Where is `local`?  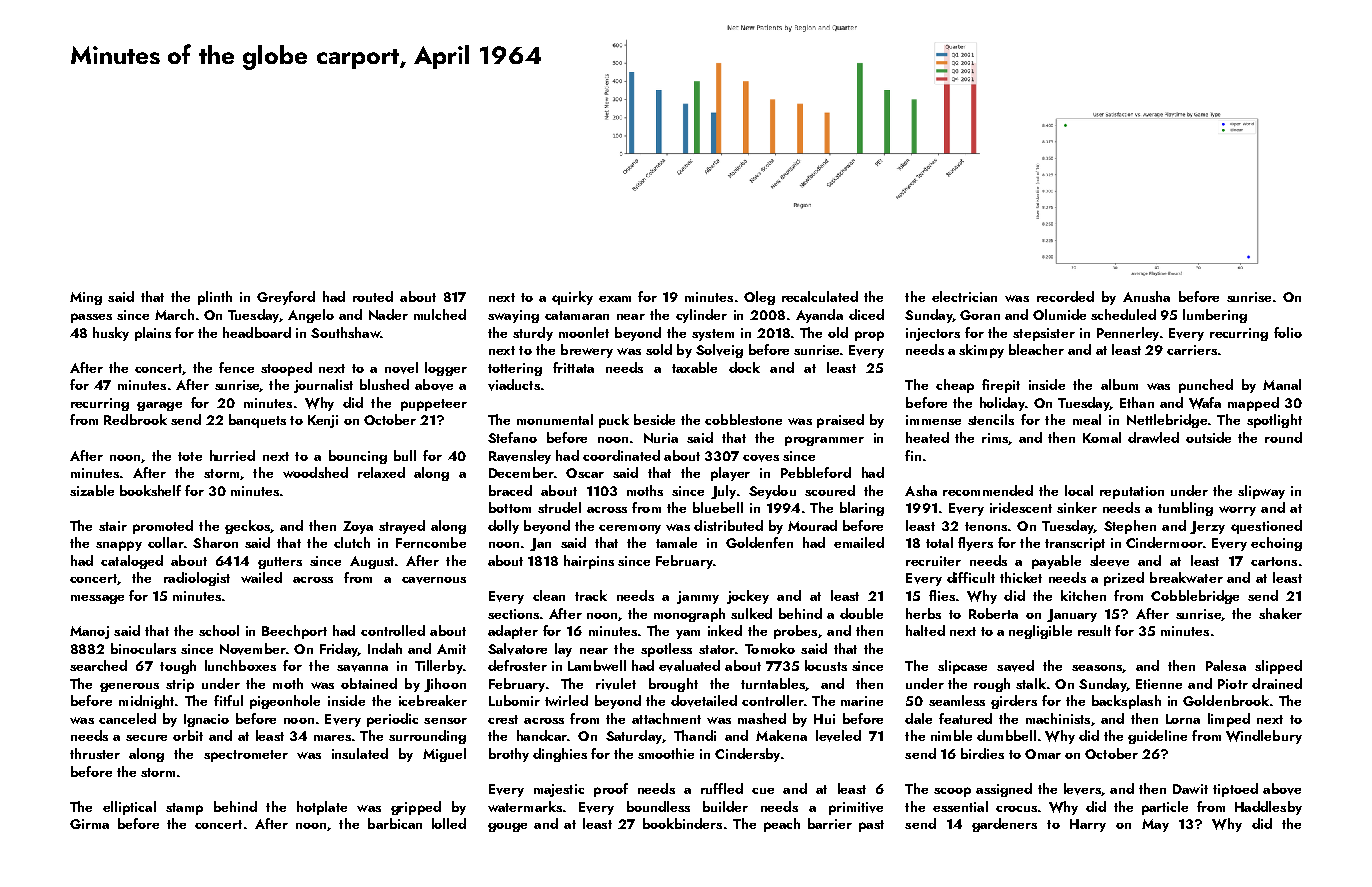 local is located at coordinates (1079, 490).
